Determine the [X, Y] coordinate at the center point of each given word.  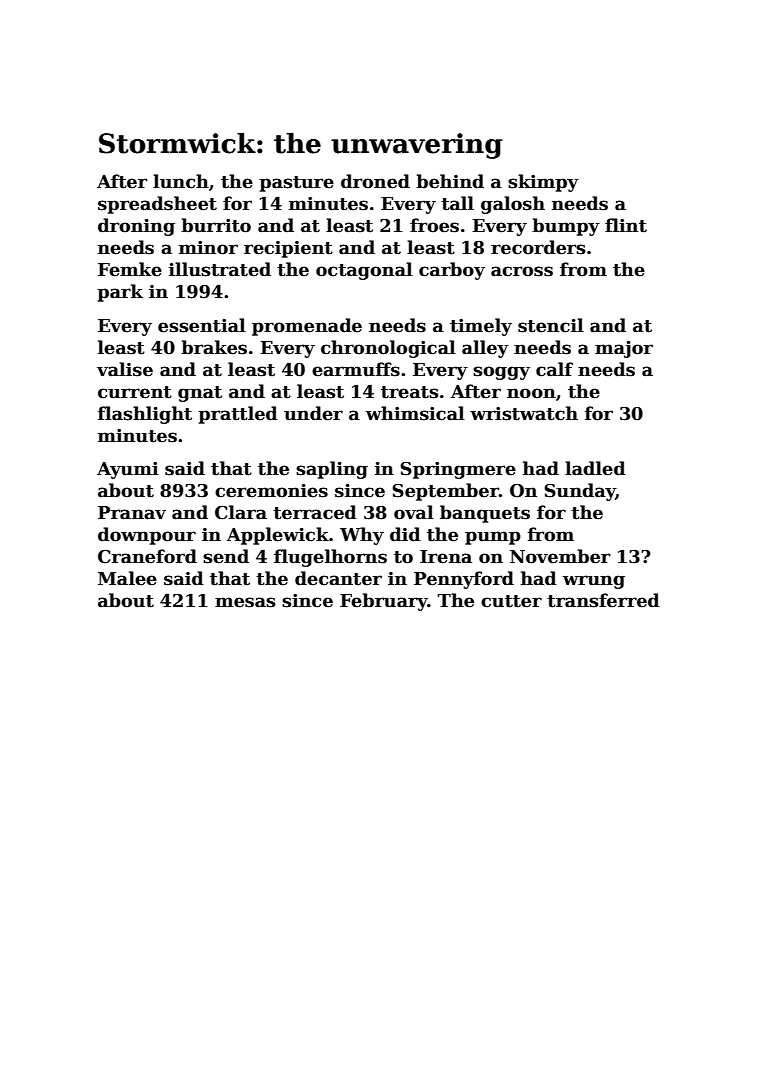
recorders [538, 247]
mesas [245, 602]
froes [434, 225]
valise [125, 369]
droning [136, 227]
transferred [603, 600]
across [522, 271]
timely [481, 327]
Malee [127, 578]
